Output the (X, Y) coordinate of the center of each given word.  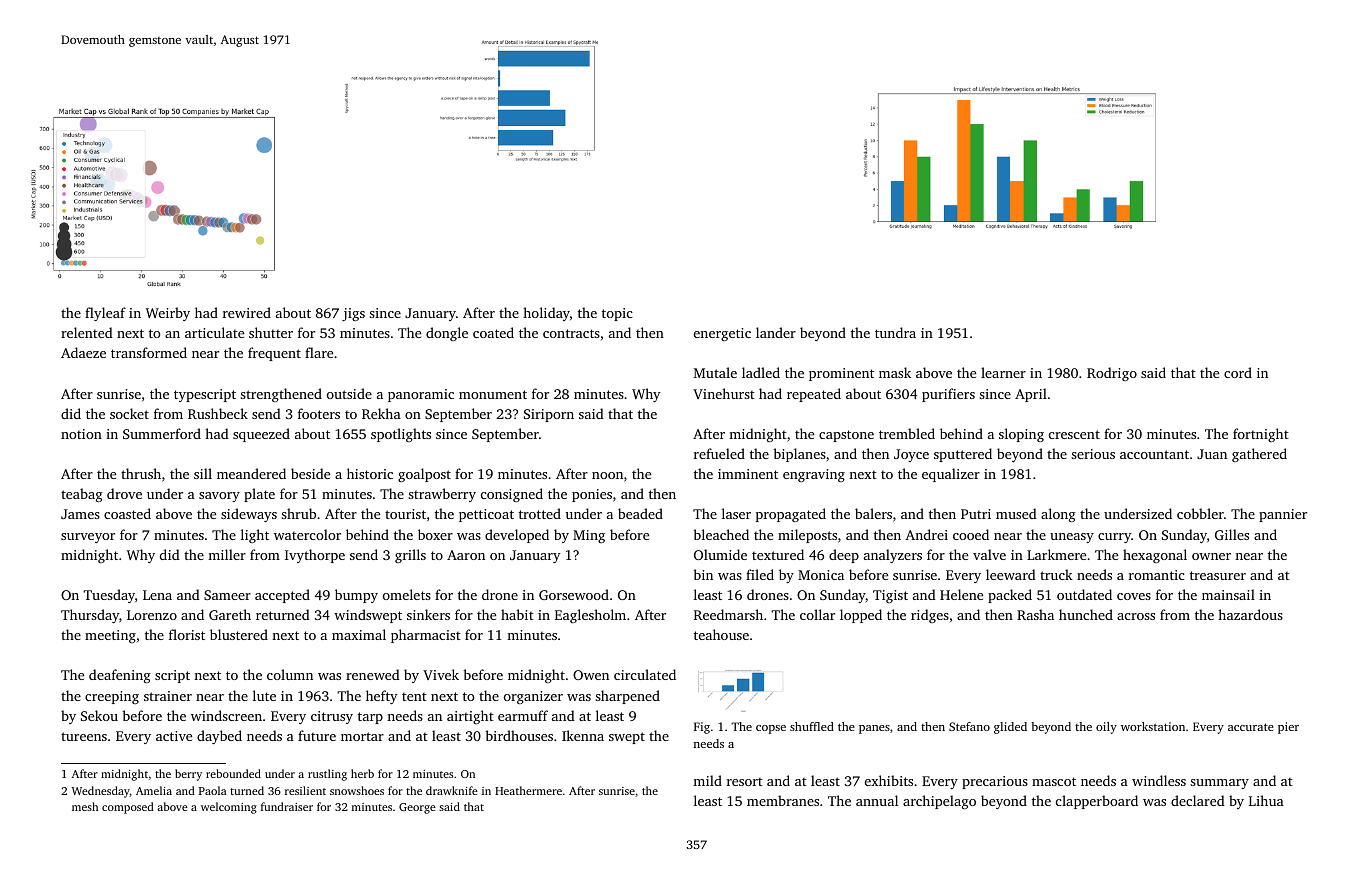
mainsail (1228, 594)
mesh (85, 806)
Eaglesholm (590, 616)
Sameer (227, 595)
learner (1003, 372)
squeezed (261, 435)
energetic (722, 334)
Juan (1212, 454)
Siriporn (549, 415)
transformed (149, 352)
